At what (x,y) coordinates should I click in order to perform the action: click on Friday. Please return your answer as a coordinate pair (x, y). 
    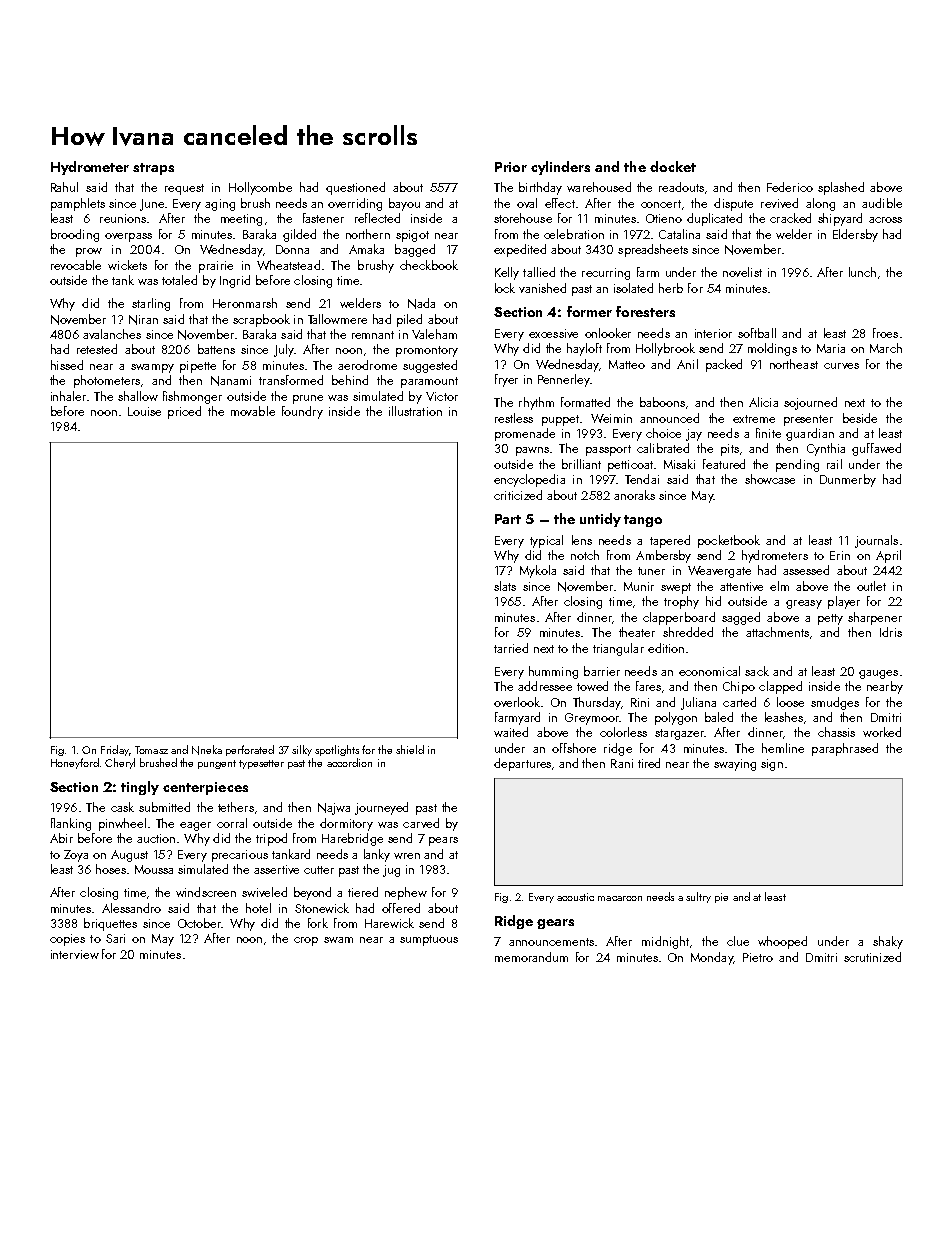
    Looking at the image, I should click on (115, 750).
